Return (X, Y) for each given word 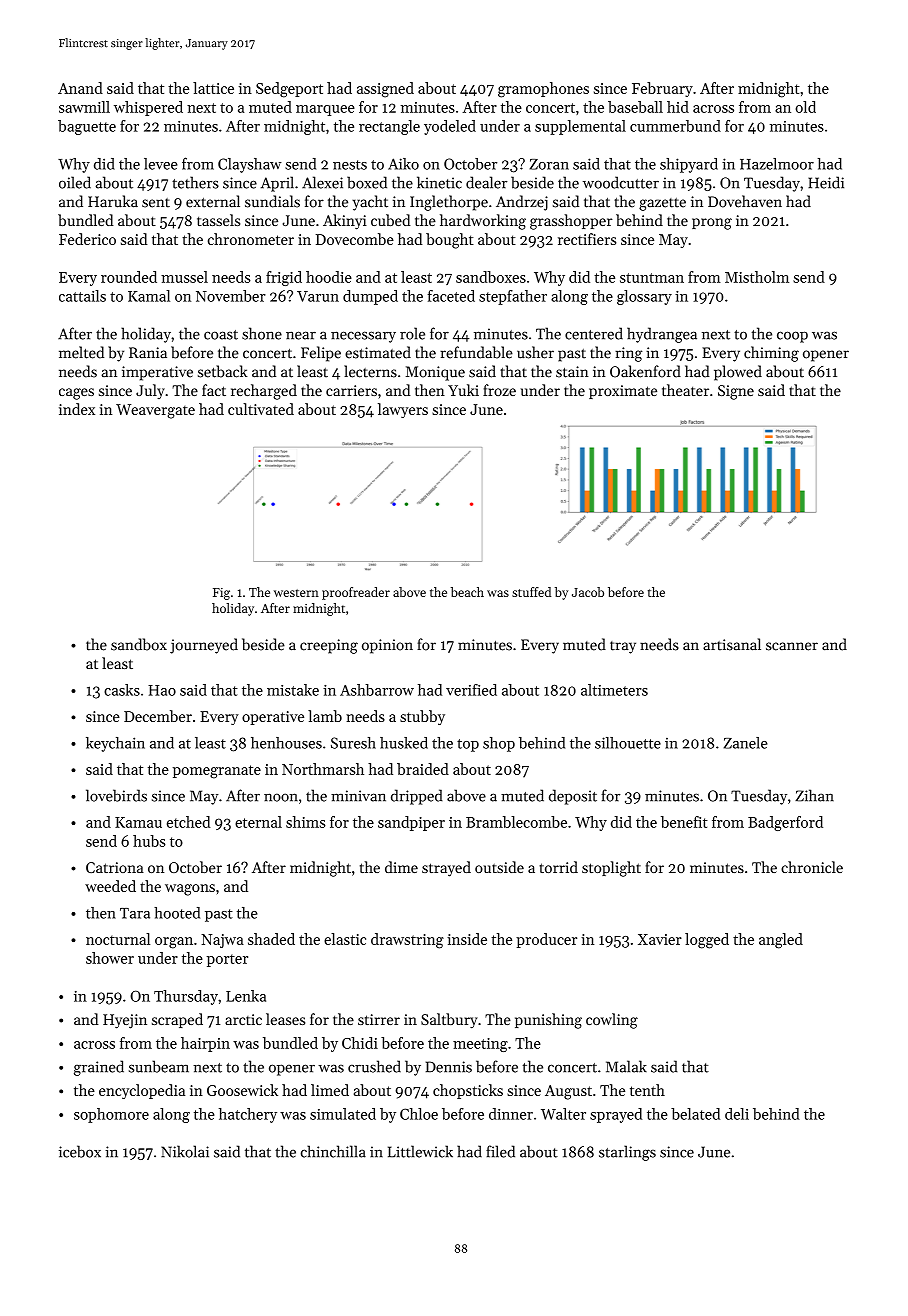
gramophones (543, 90)
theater (685, 390)
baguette (87, 127)
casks (122, 690)
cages (76, 394)
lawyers (403, 410)
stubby (422, 717)
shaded (271, 939)
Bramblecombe (516, 822)
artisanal (732, 644)
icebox (80, 1151)
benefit (684, 822)
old (805, 107)
